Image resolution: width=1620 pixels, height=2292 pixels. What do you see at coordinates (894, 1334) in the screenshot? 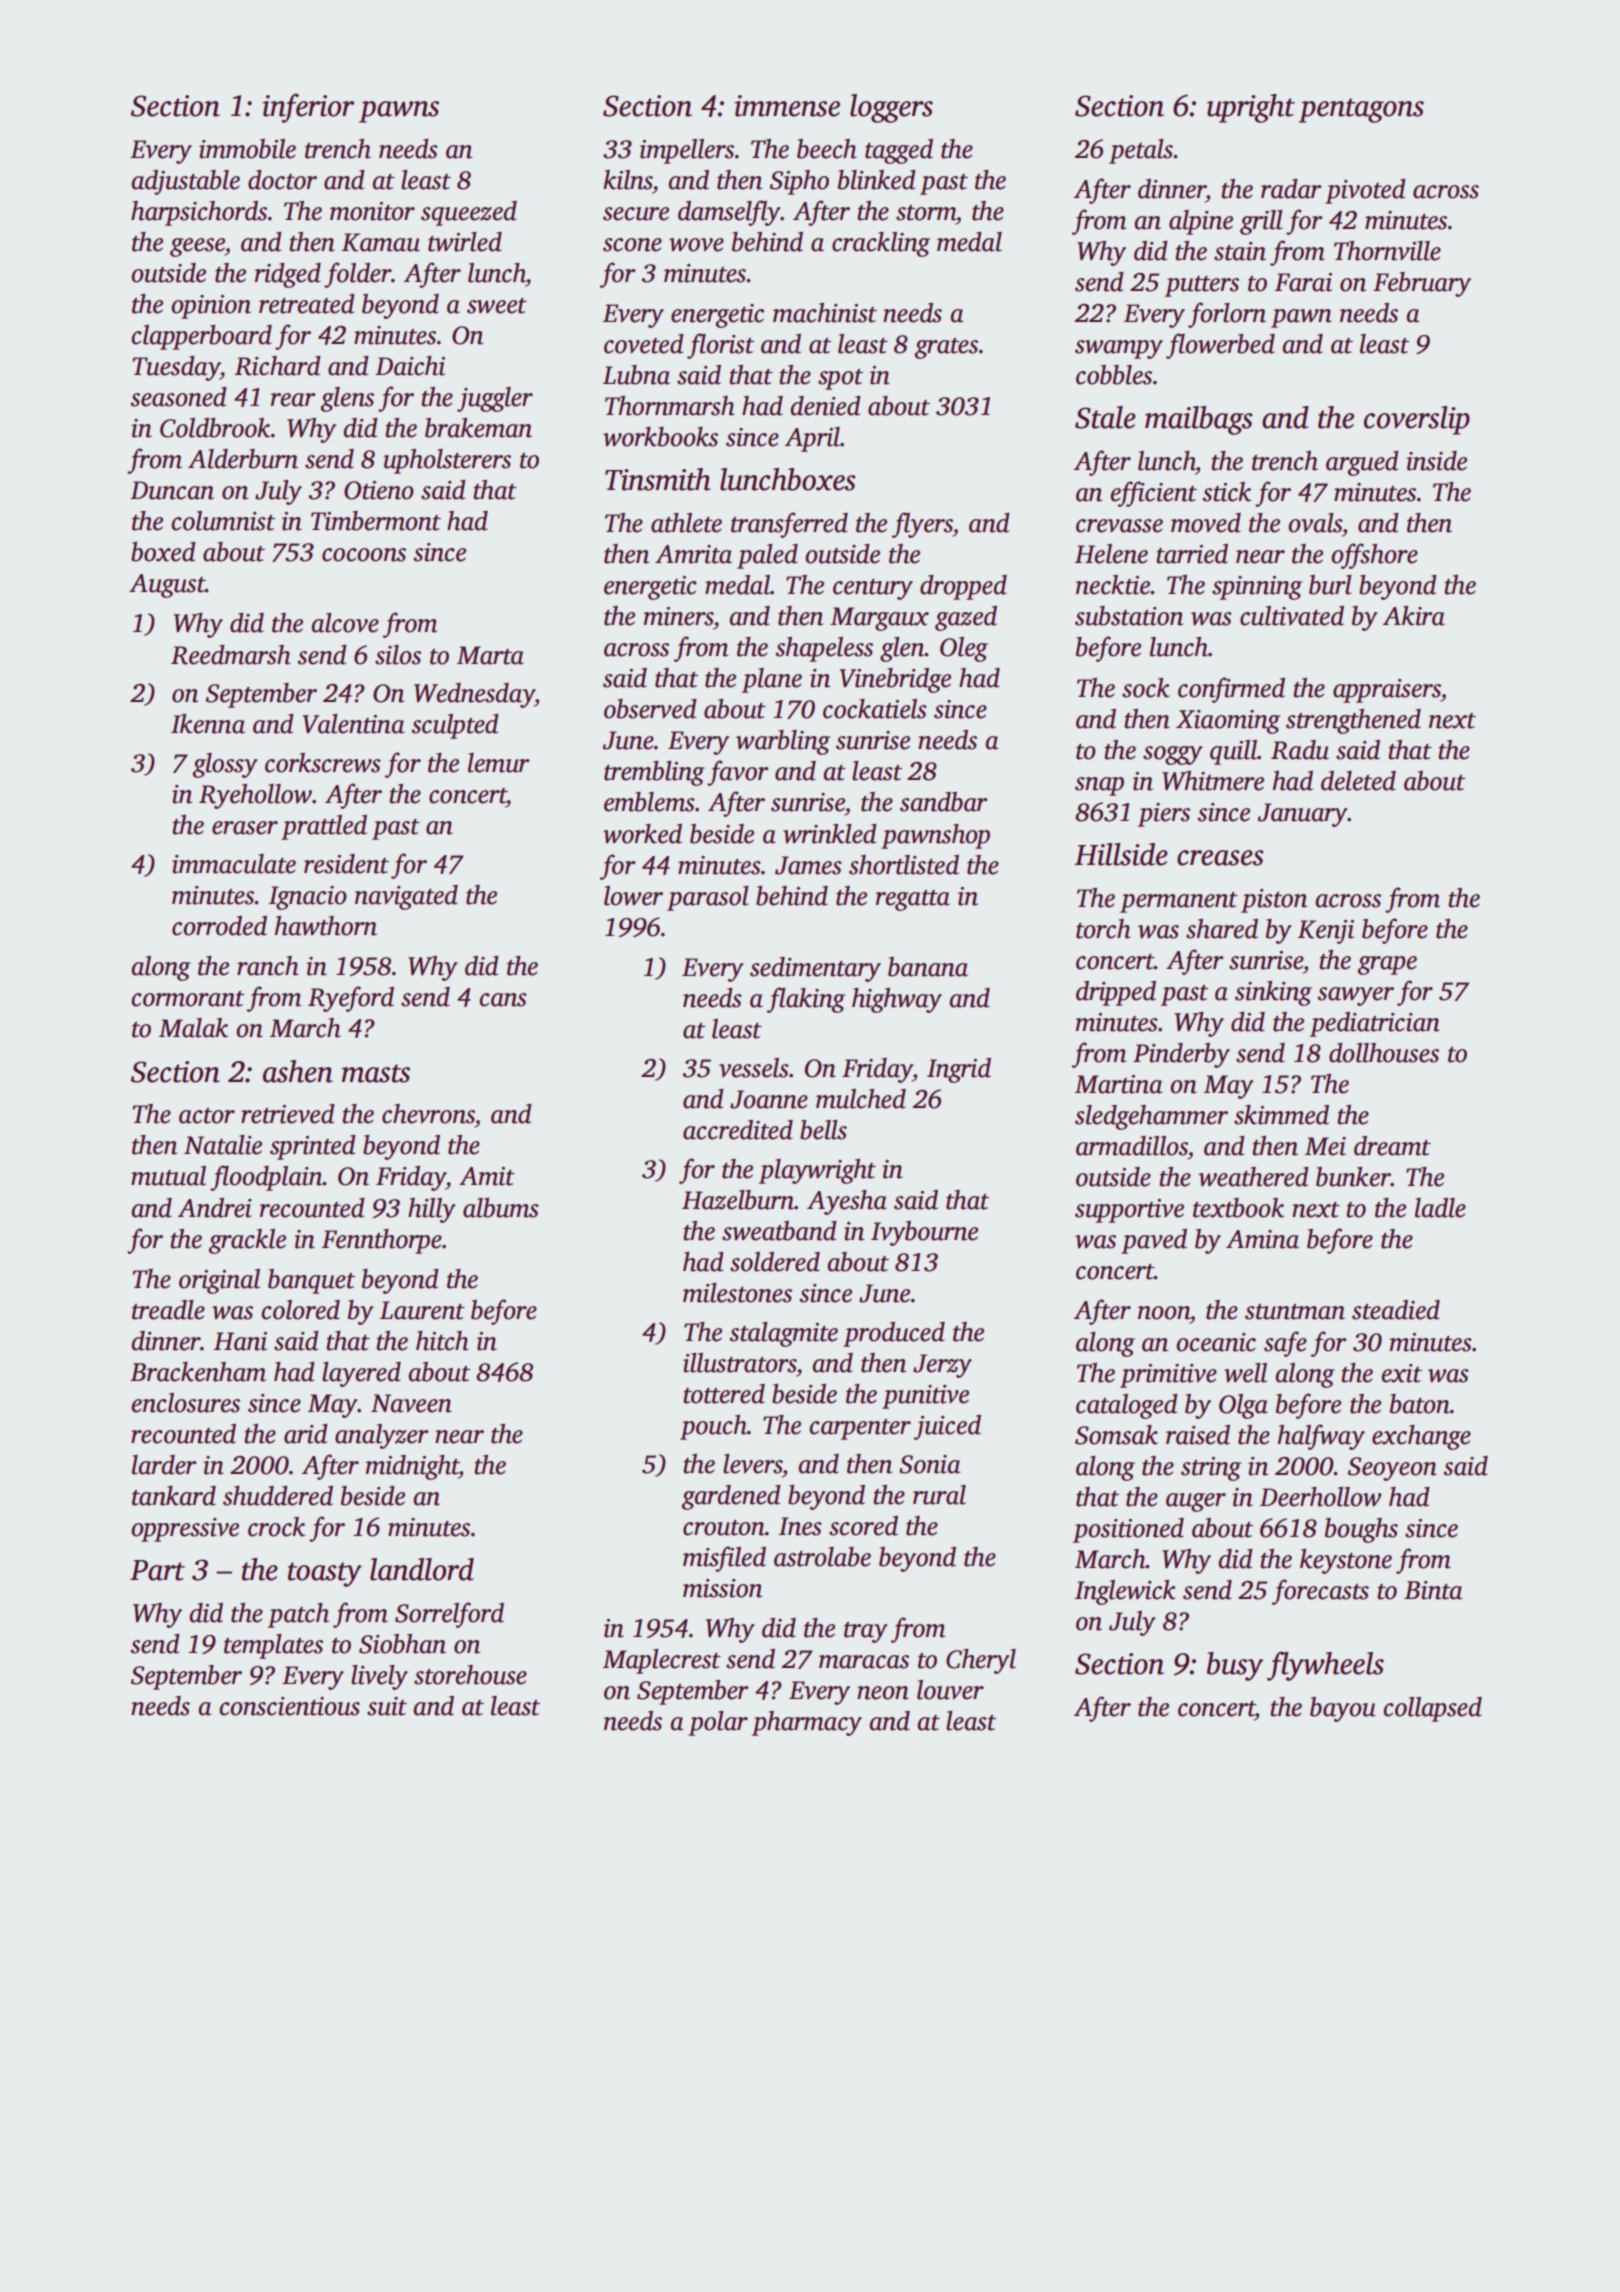
I see `produced` at bounding box center [894, 1334].
